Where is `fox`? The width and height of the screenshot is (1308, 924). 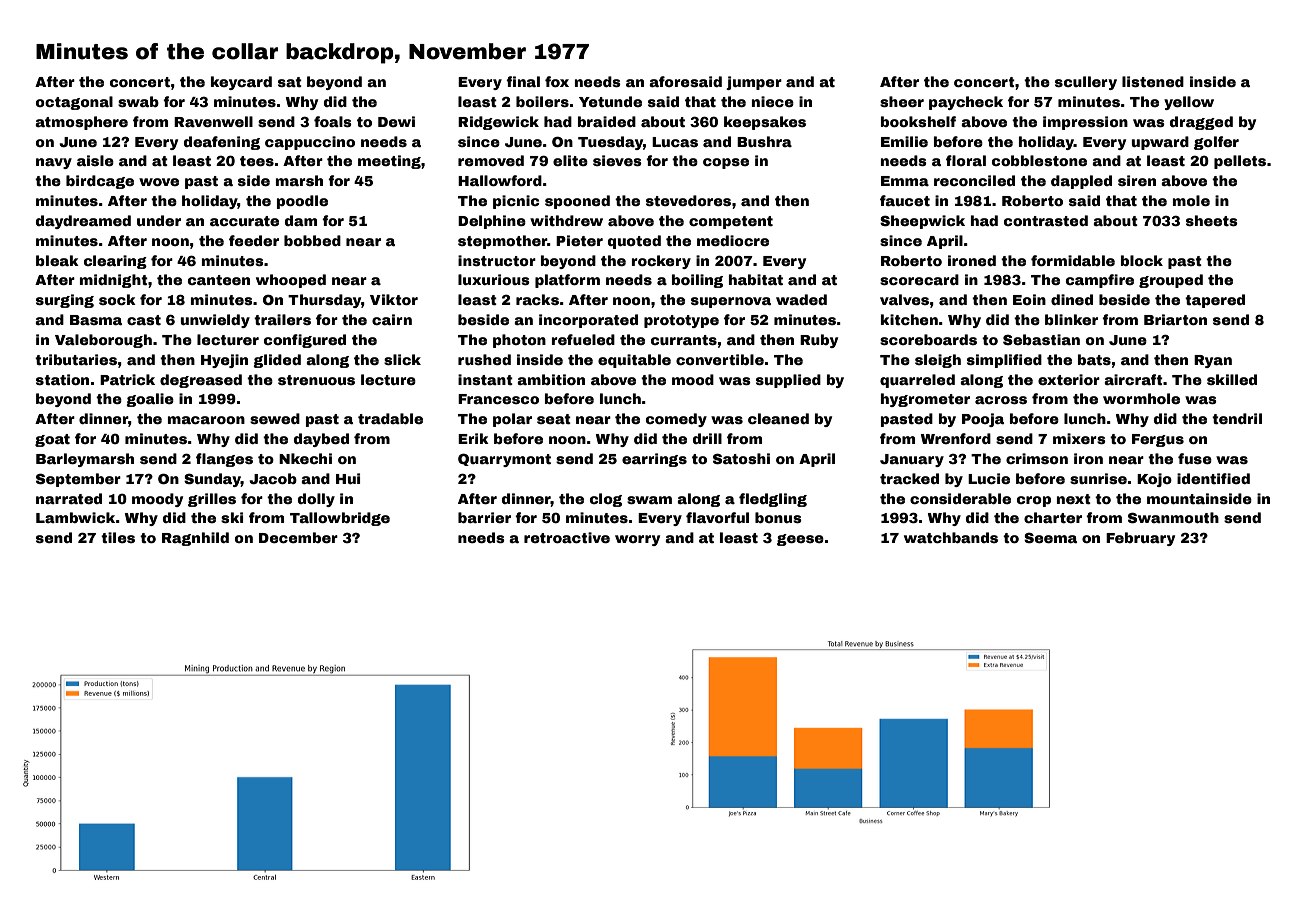 fox is located at coordinates (557, 81).
